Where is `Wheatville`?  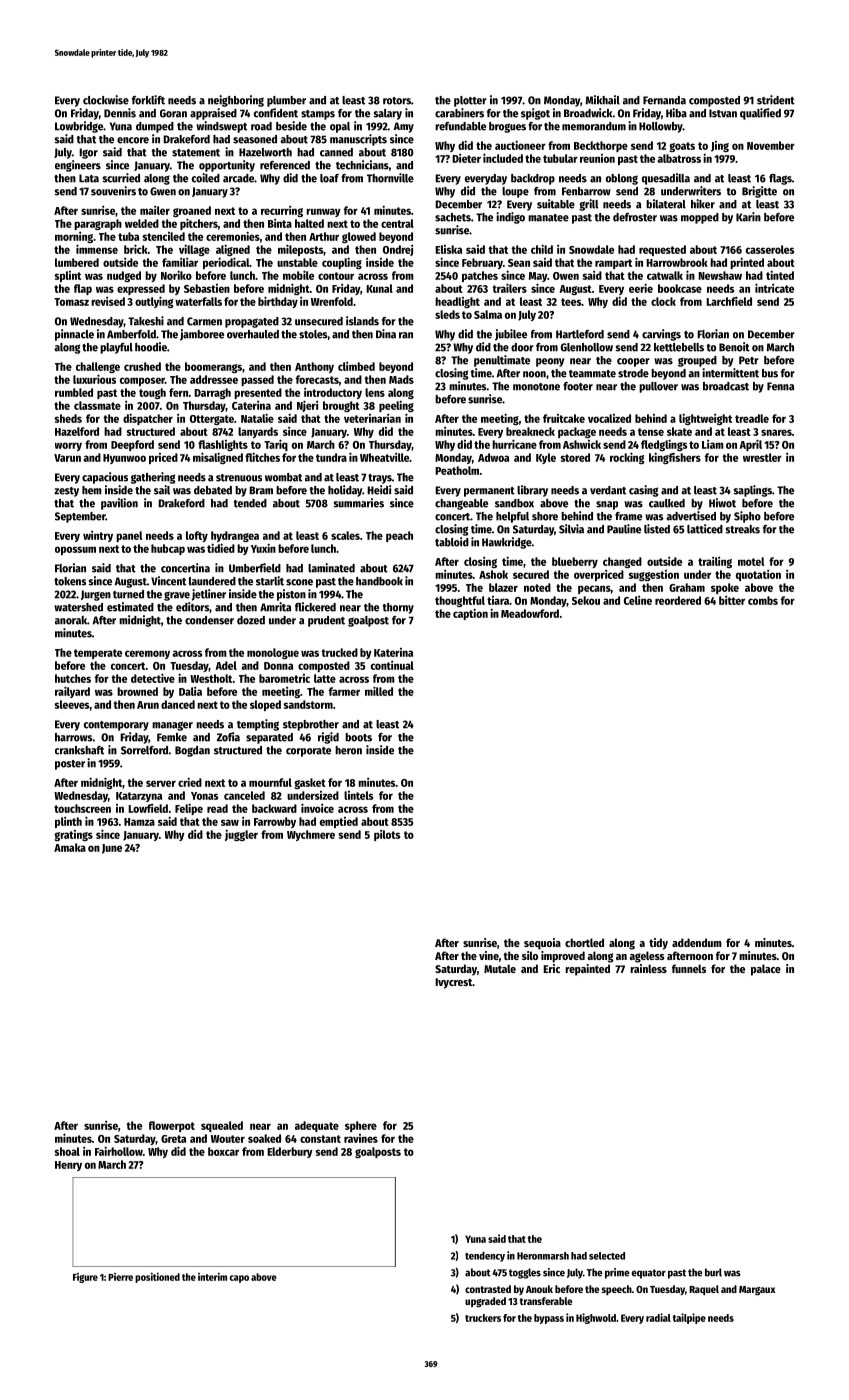 Wheatville is located at coordinates (384, 457).
